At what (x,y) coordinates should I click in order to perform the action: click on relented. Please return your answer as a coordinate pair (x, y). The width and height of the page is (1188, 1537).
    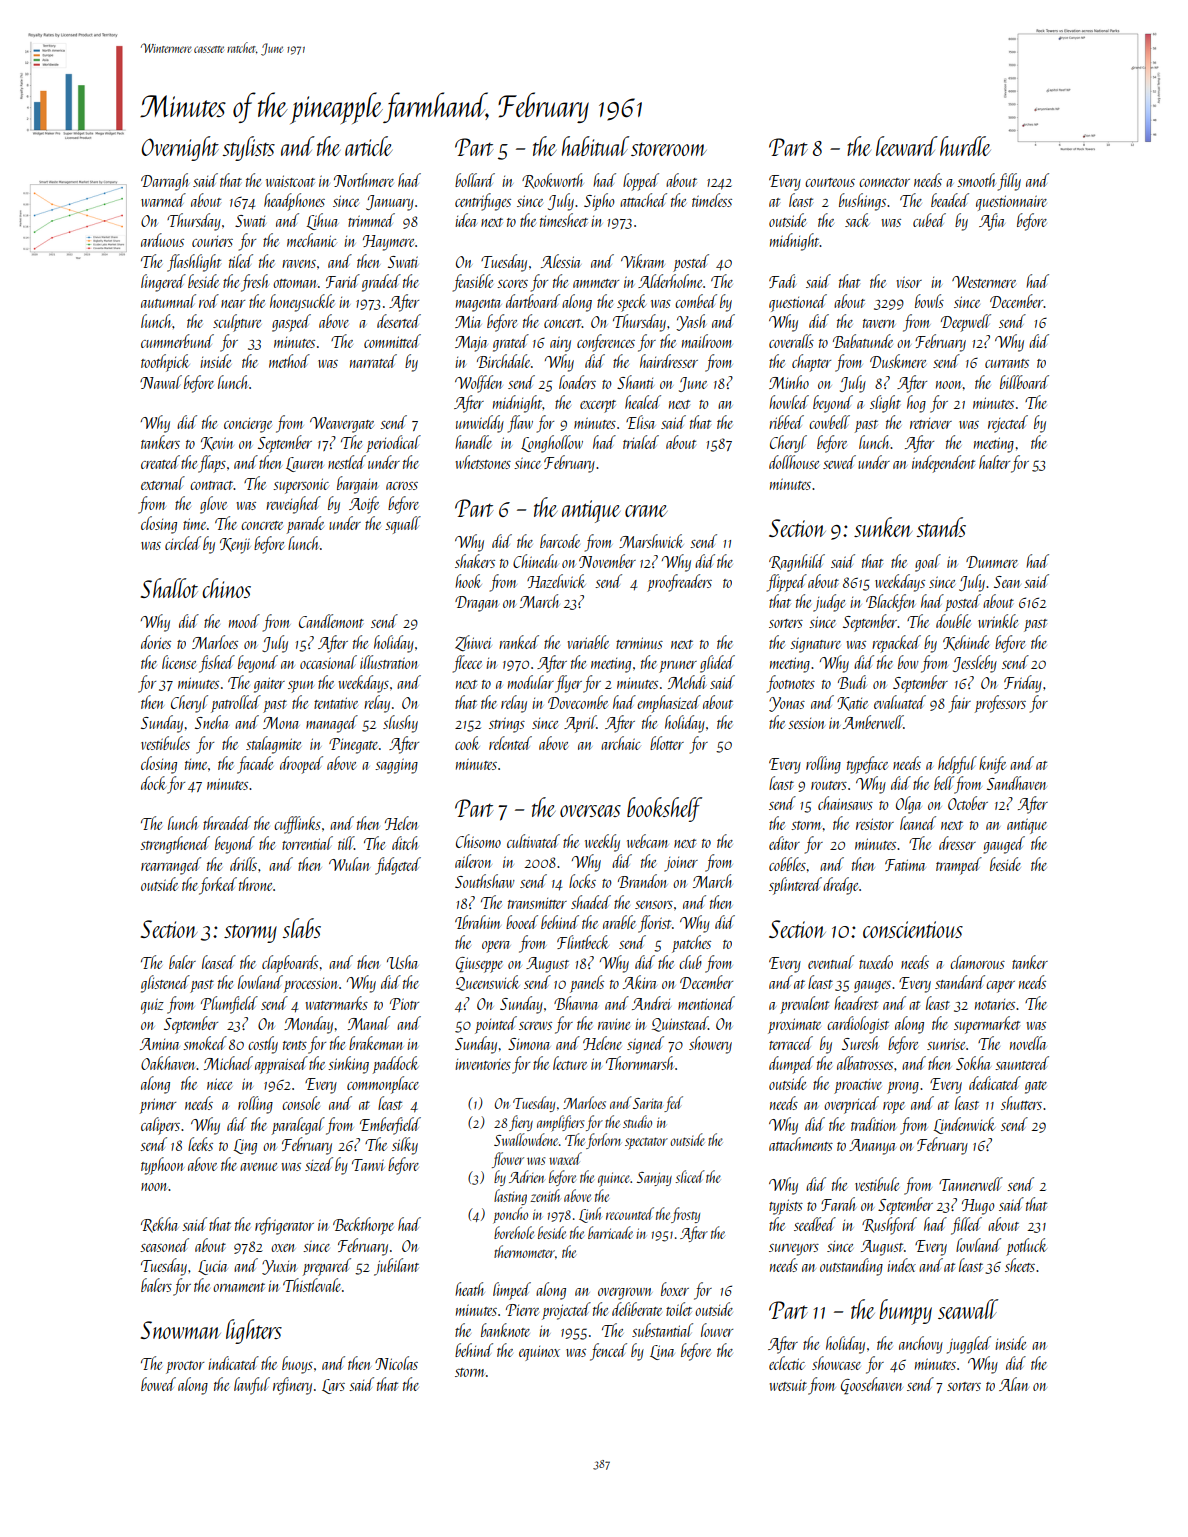
    Looking at the image, I should click on (510, 743).
